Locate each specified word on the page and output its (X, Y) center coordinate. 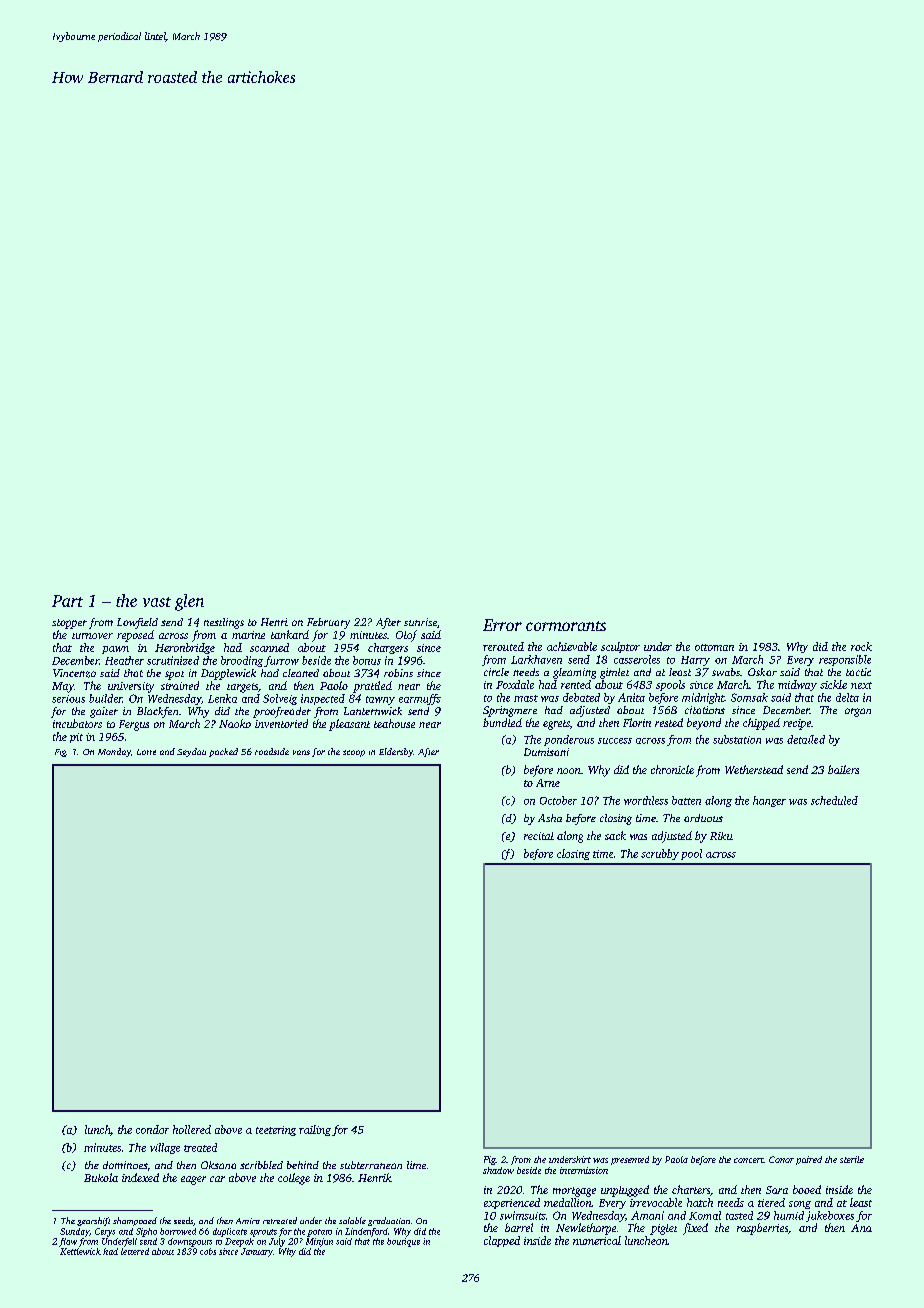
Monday (114, 752)
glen (189, 602)
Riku (721, 836)
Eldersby (396, 752)
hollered (192, 1129)
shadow (498, 1170)
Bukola (101, 1177)
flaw (68, 1242)
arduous (703, 818)
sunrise (420, 622)
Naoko (235, 723)
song (800, 1205)
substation (737, 739)
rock (861, 646)
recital (539, 836)
